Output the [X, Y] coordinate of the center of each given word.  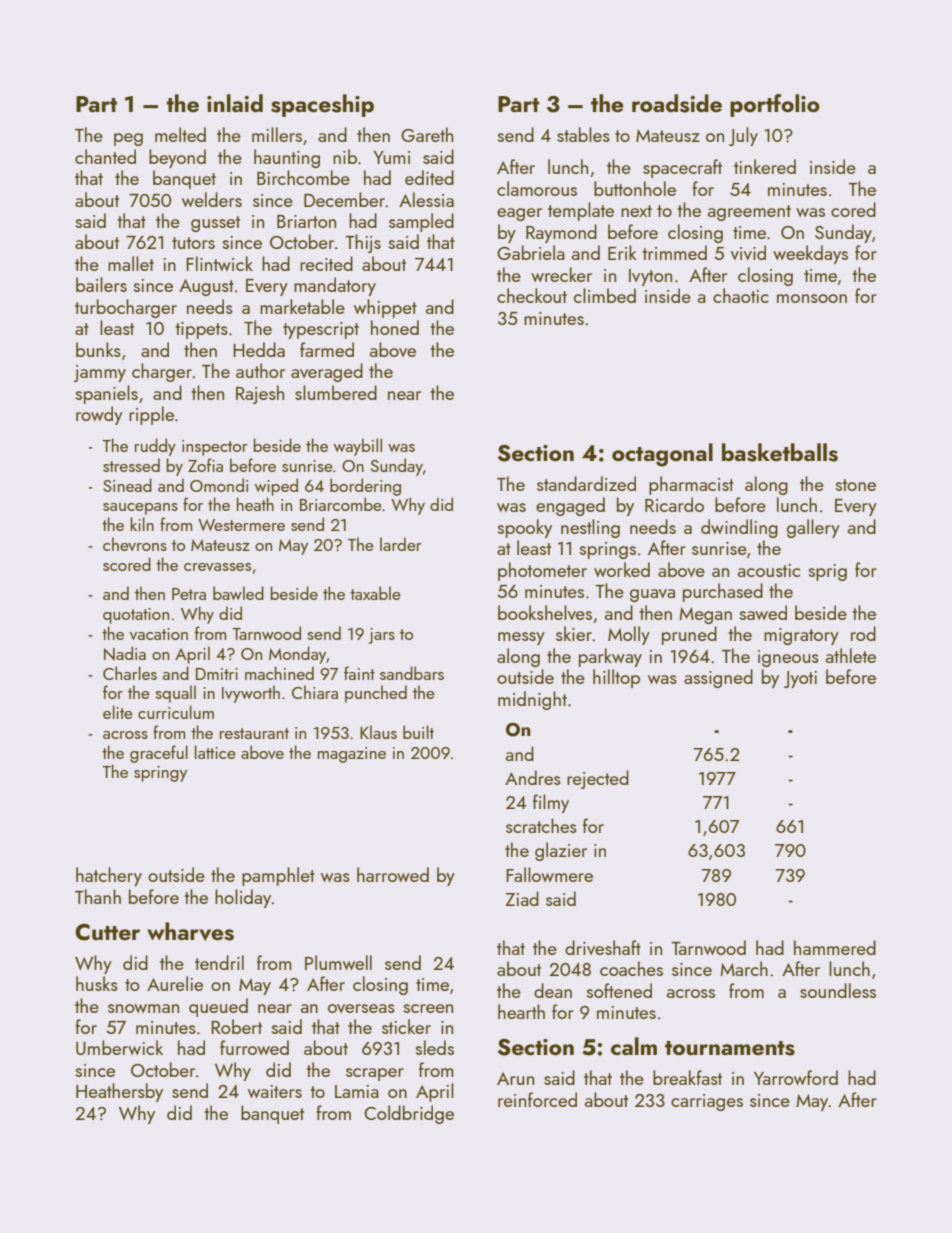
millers [277, 134]
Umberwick [119, 1047]
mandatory [335, 286]
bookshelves [545, 612]
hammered [835, 947]
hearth [521, 1011]
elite [118, 712]
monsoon [812, 298]
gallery [813, 528]
